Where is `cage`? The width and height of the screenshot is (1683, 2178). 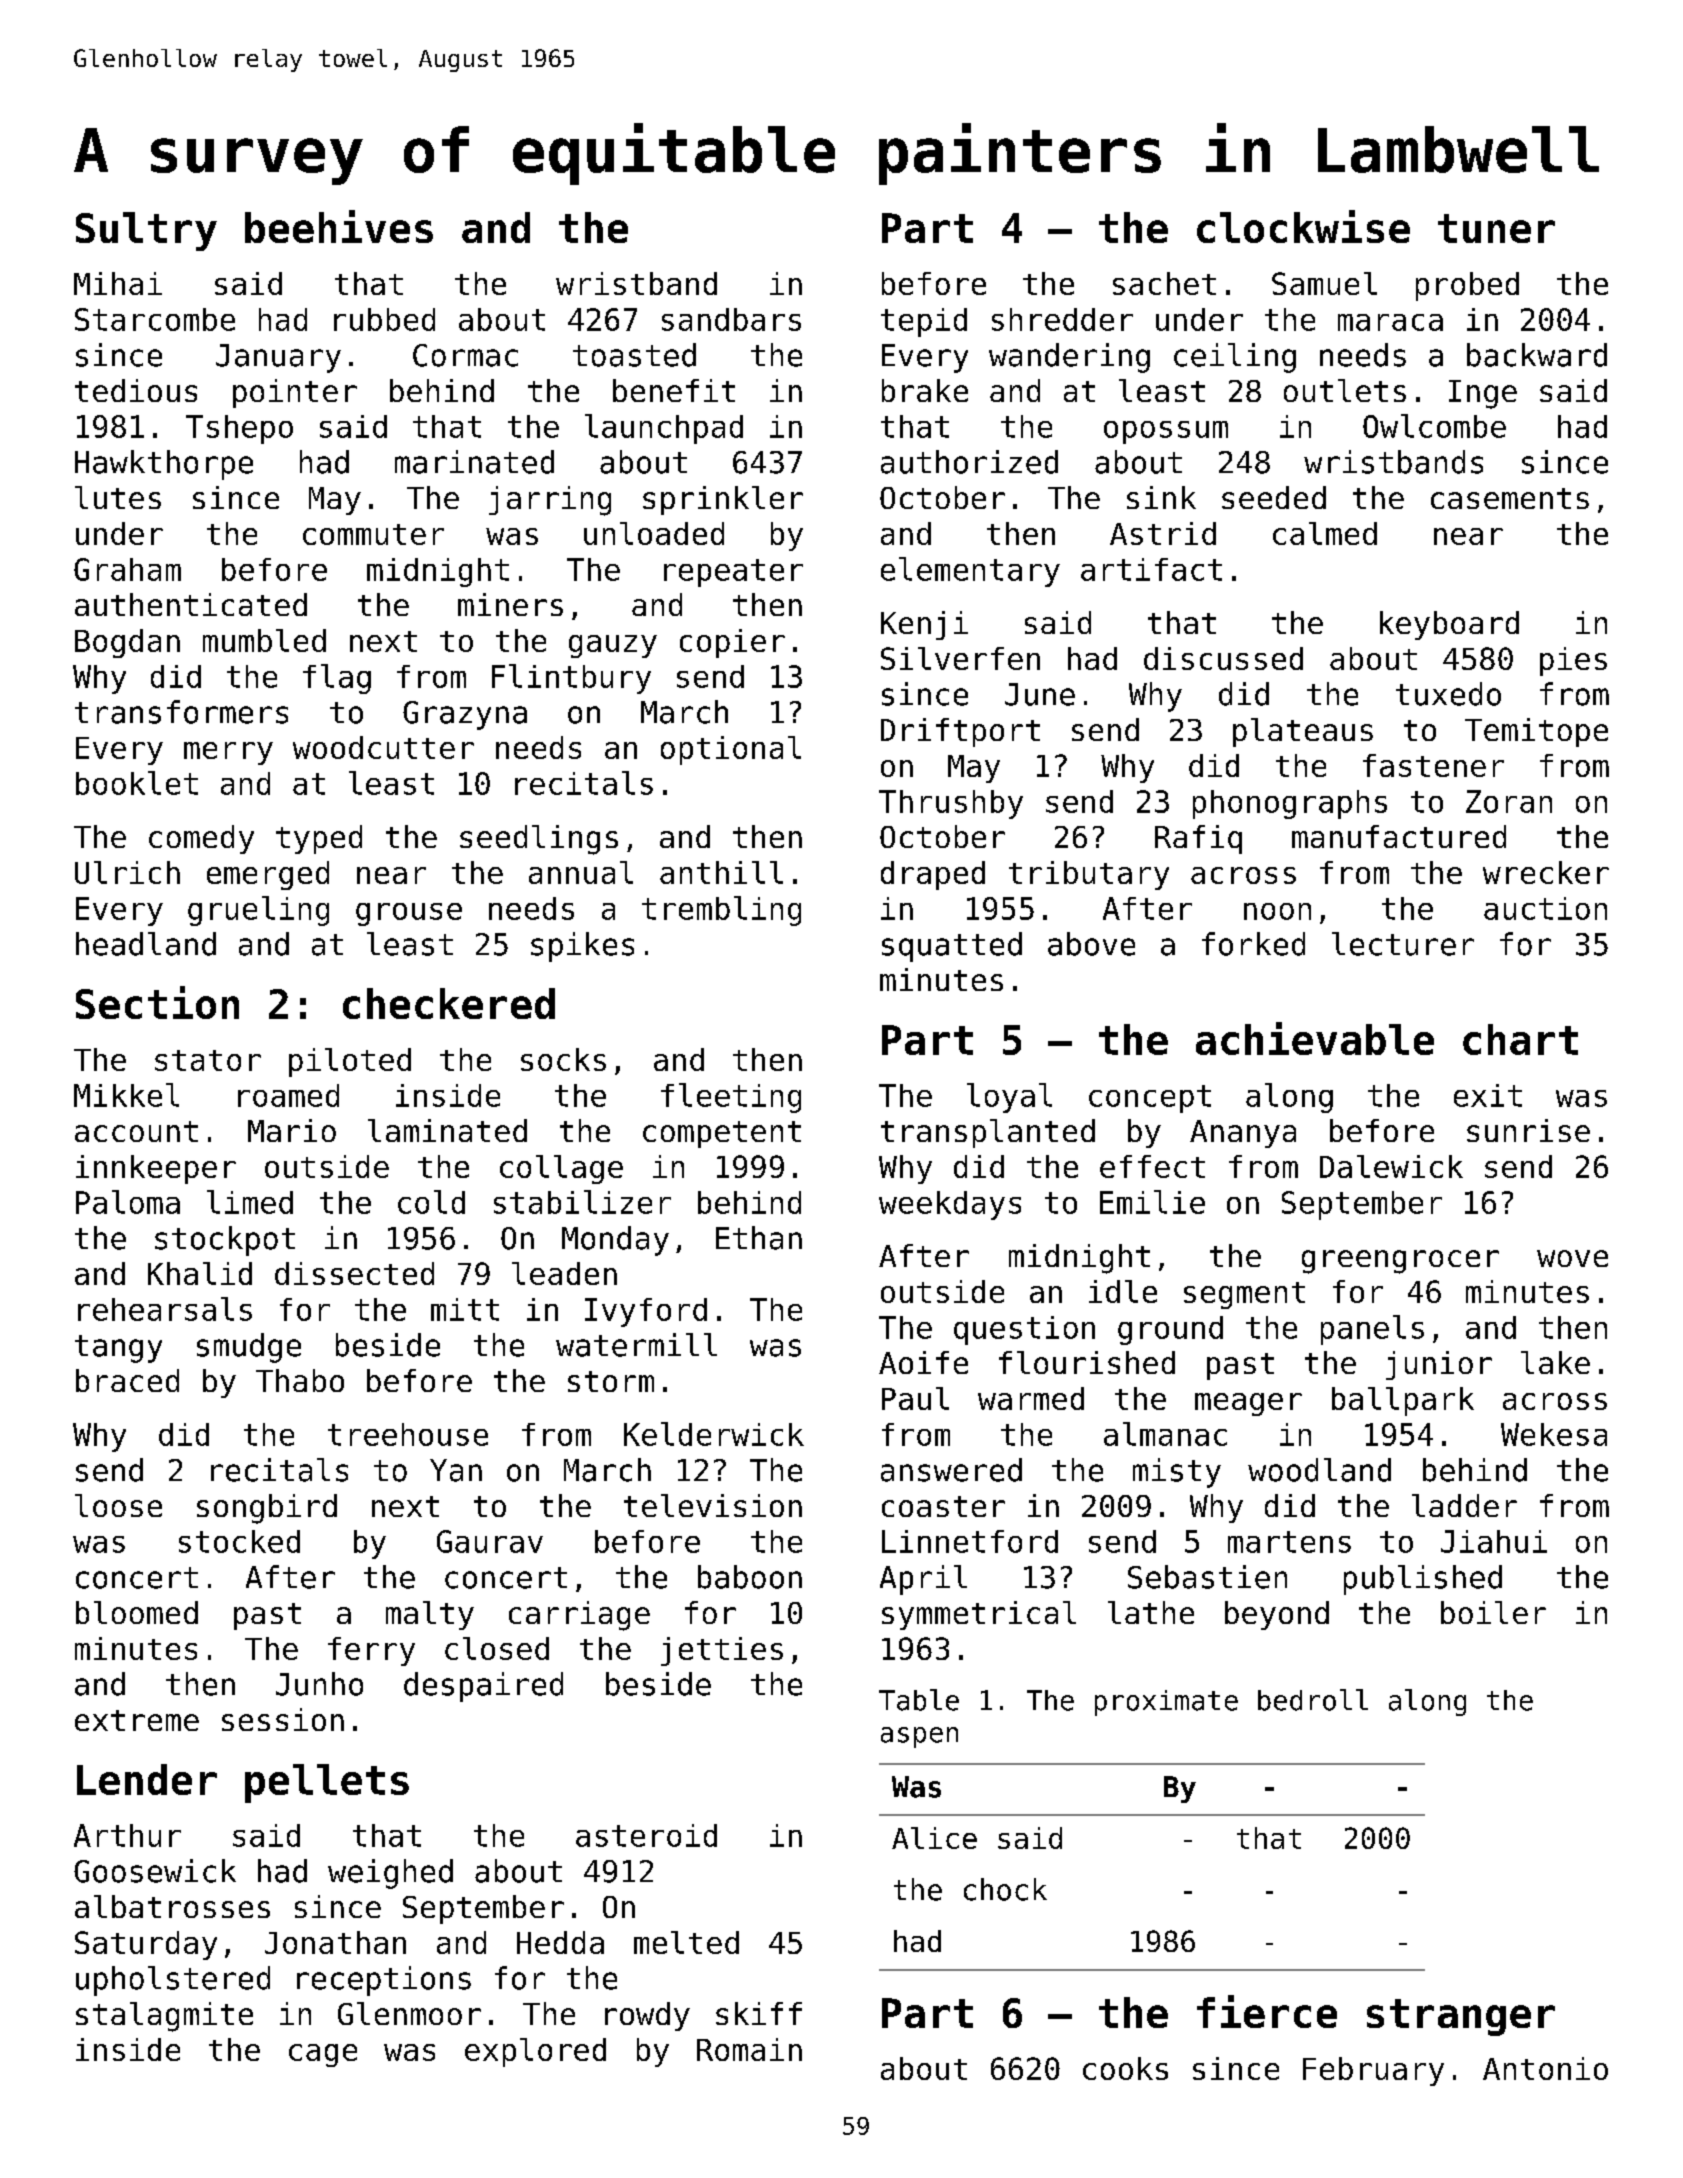
cage is located at coordinates (323, 2055).
